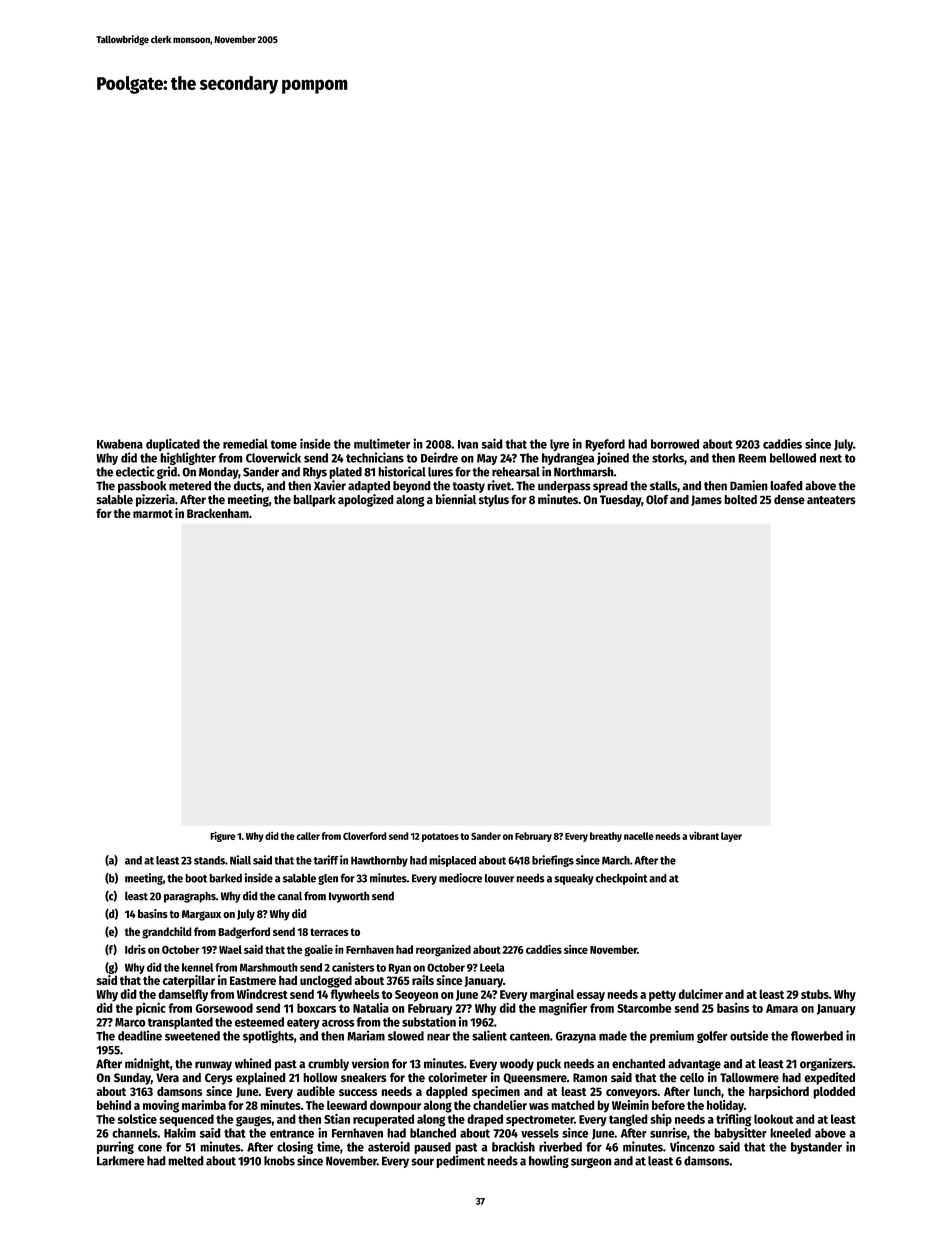 The image size is (952, 1233). I want to click on stylus, so click(494, 501).
